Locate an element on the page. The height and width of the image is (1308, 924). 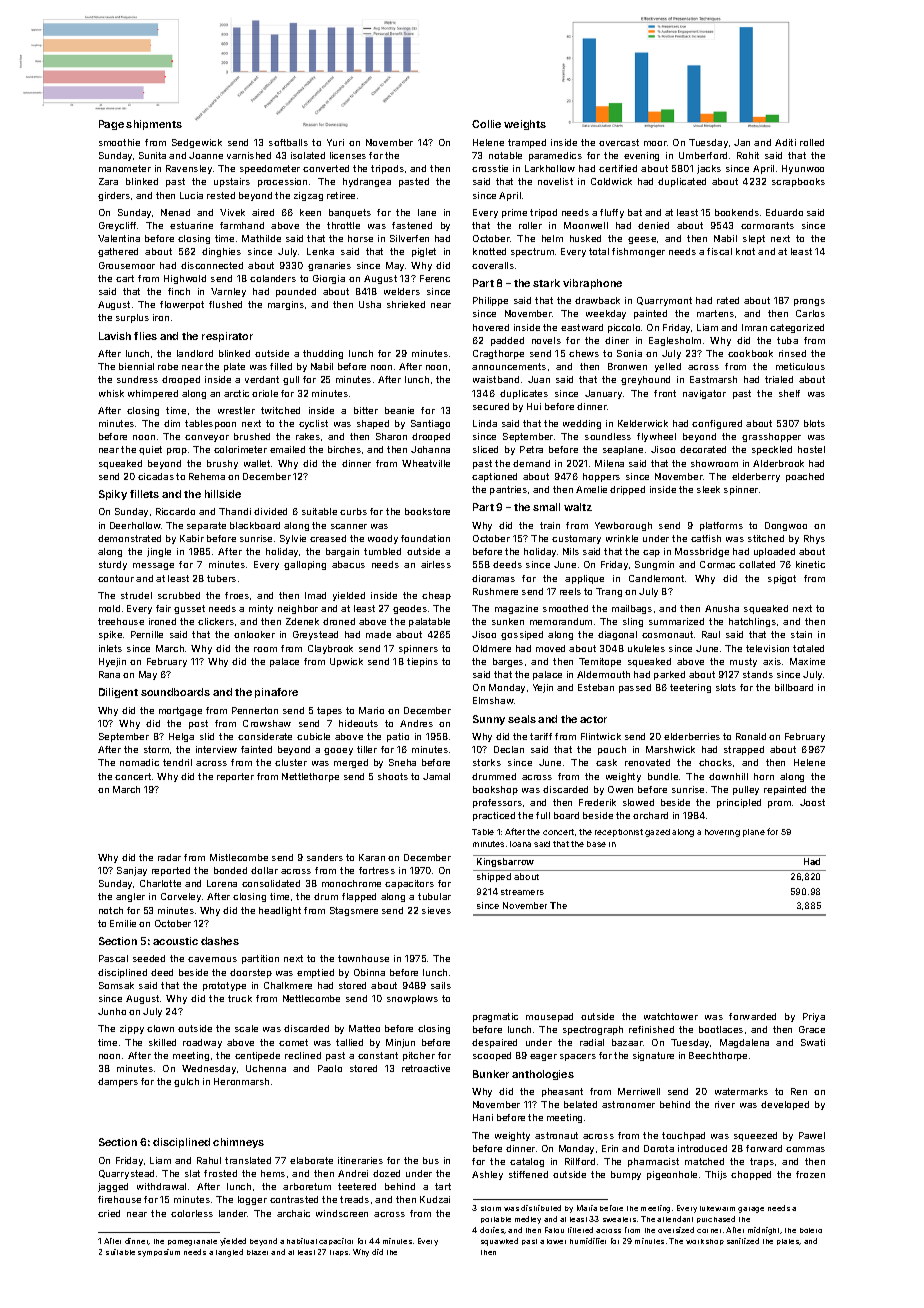
Collie is located at coordinates (486, 124).
